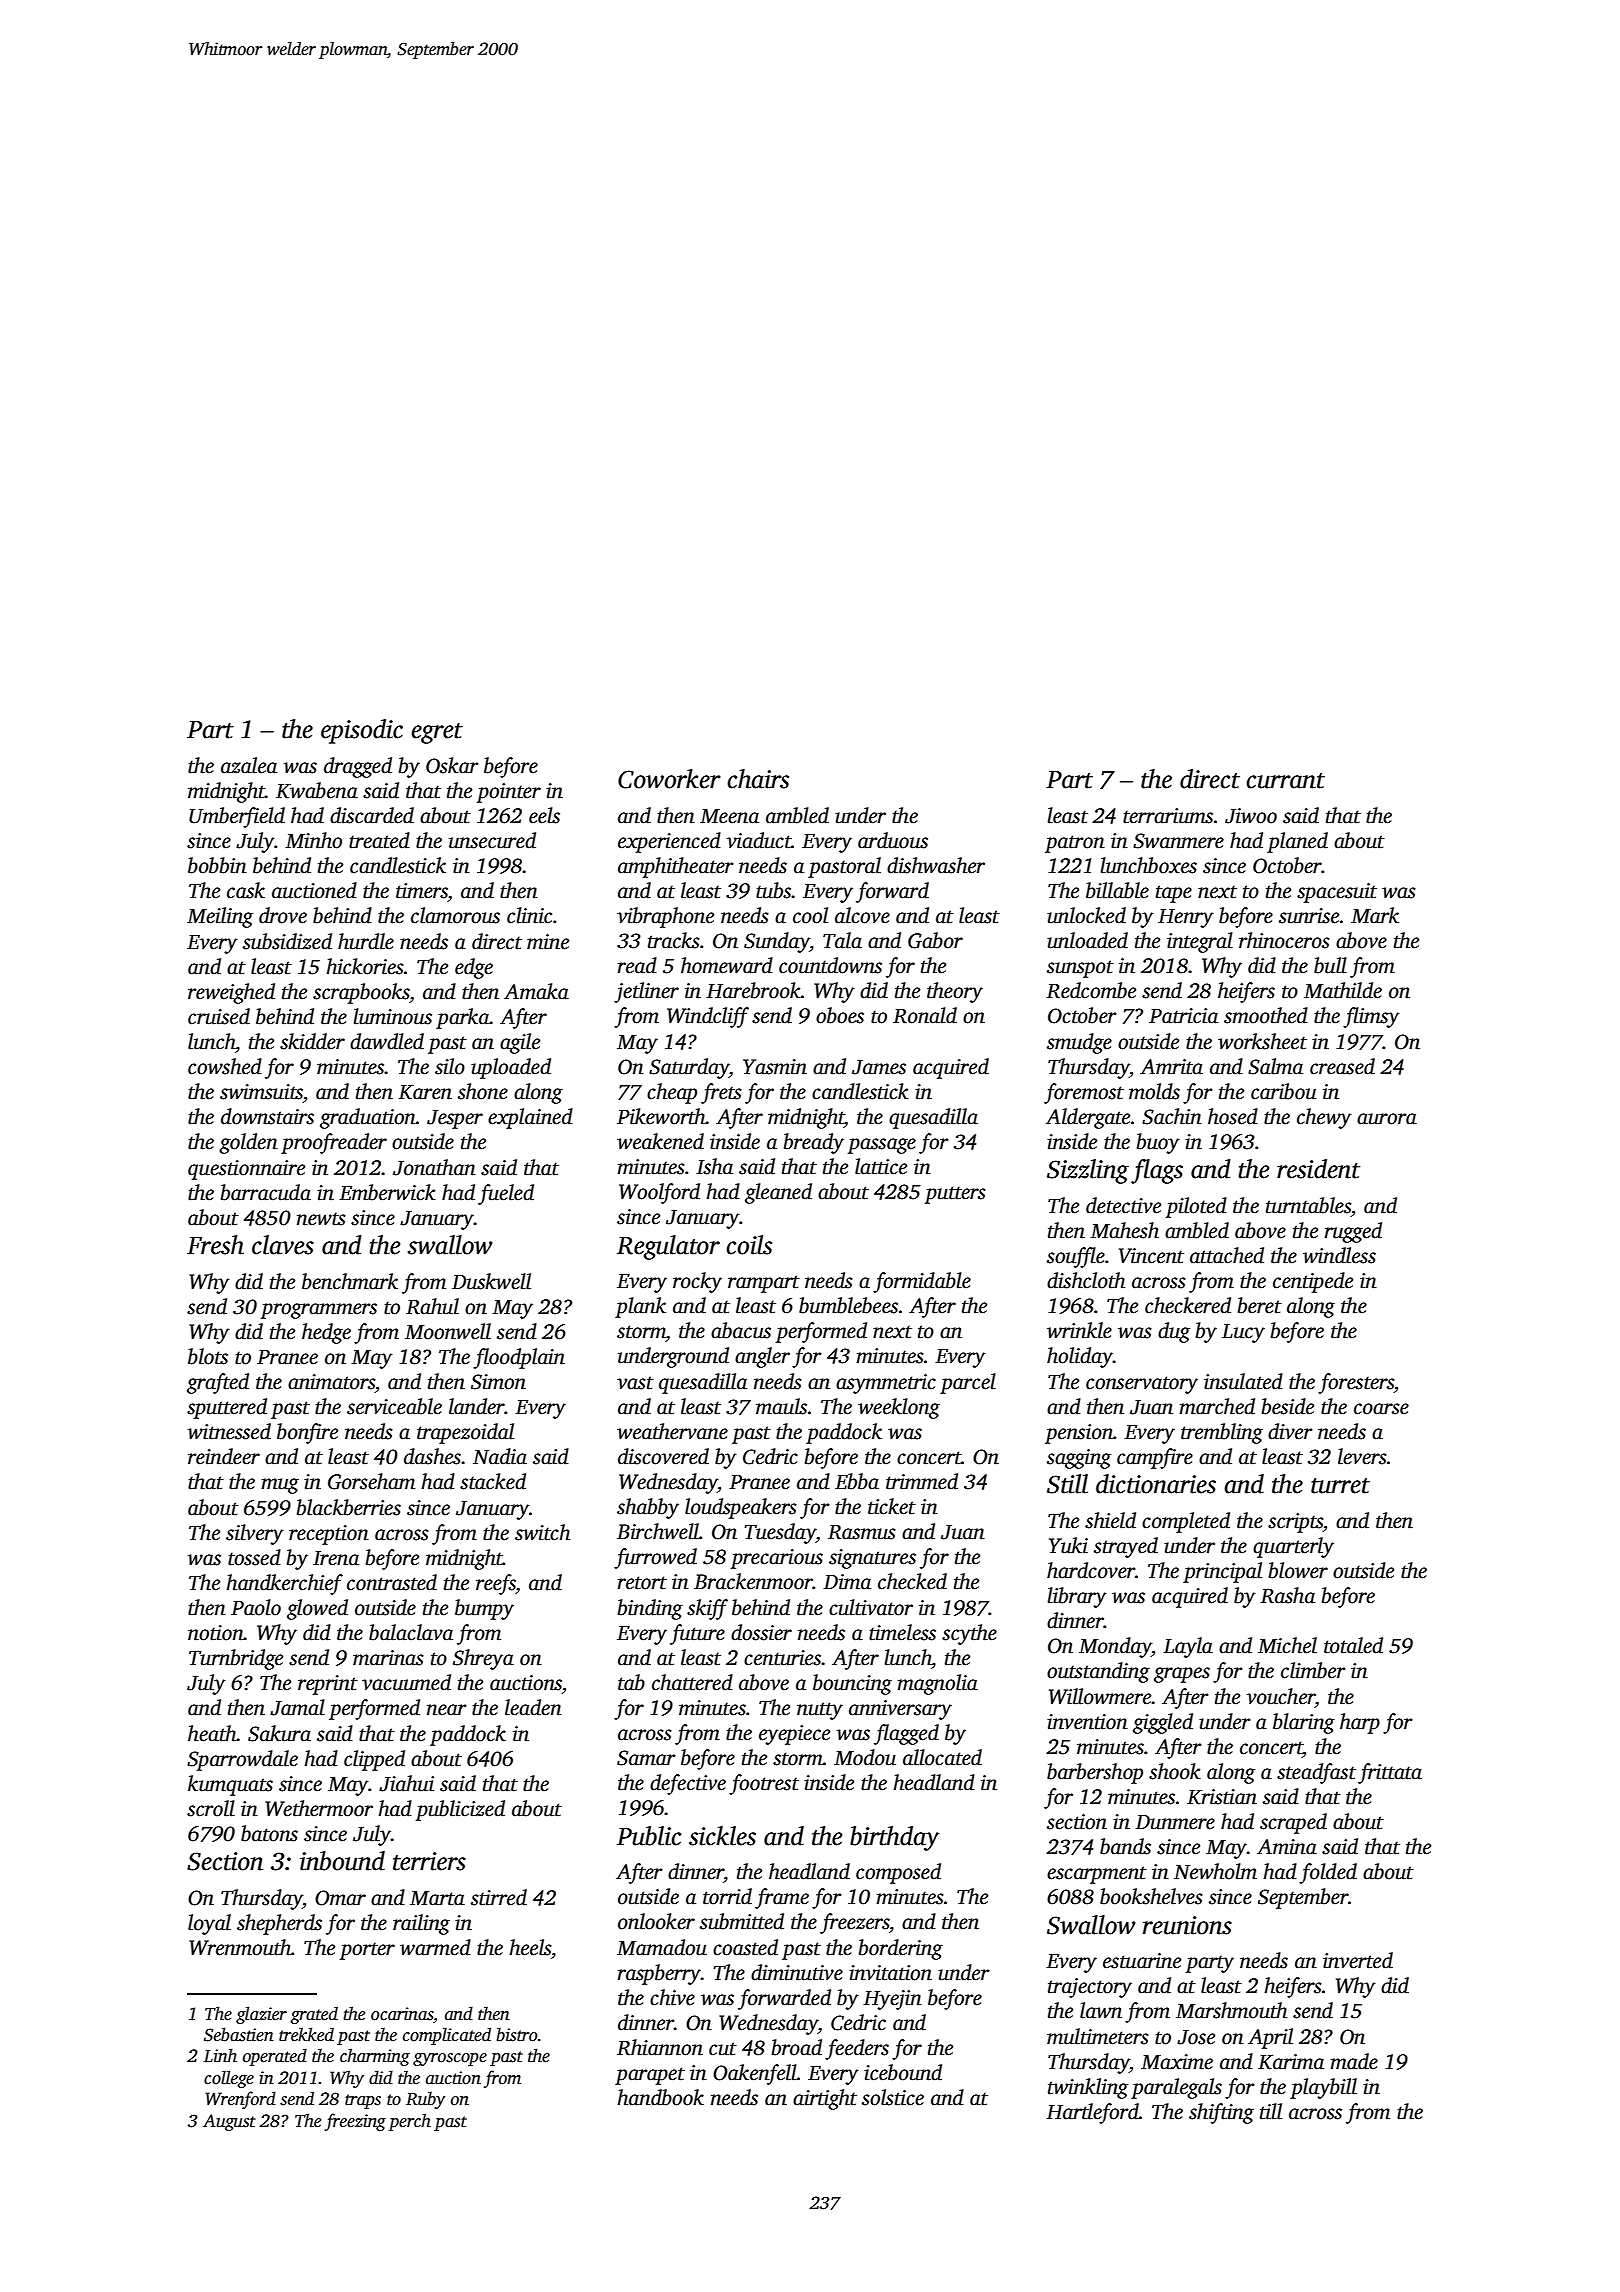 This screenshot has height=2292, width=1620. Describe the element at coordinates (283, 915) in the screenshot. I see `drove` at that location.
